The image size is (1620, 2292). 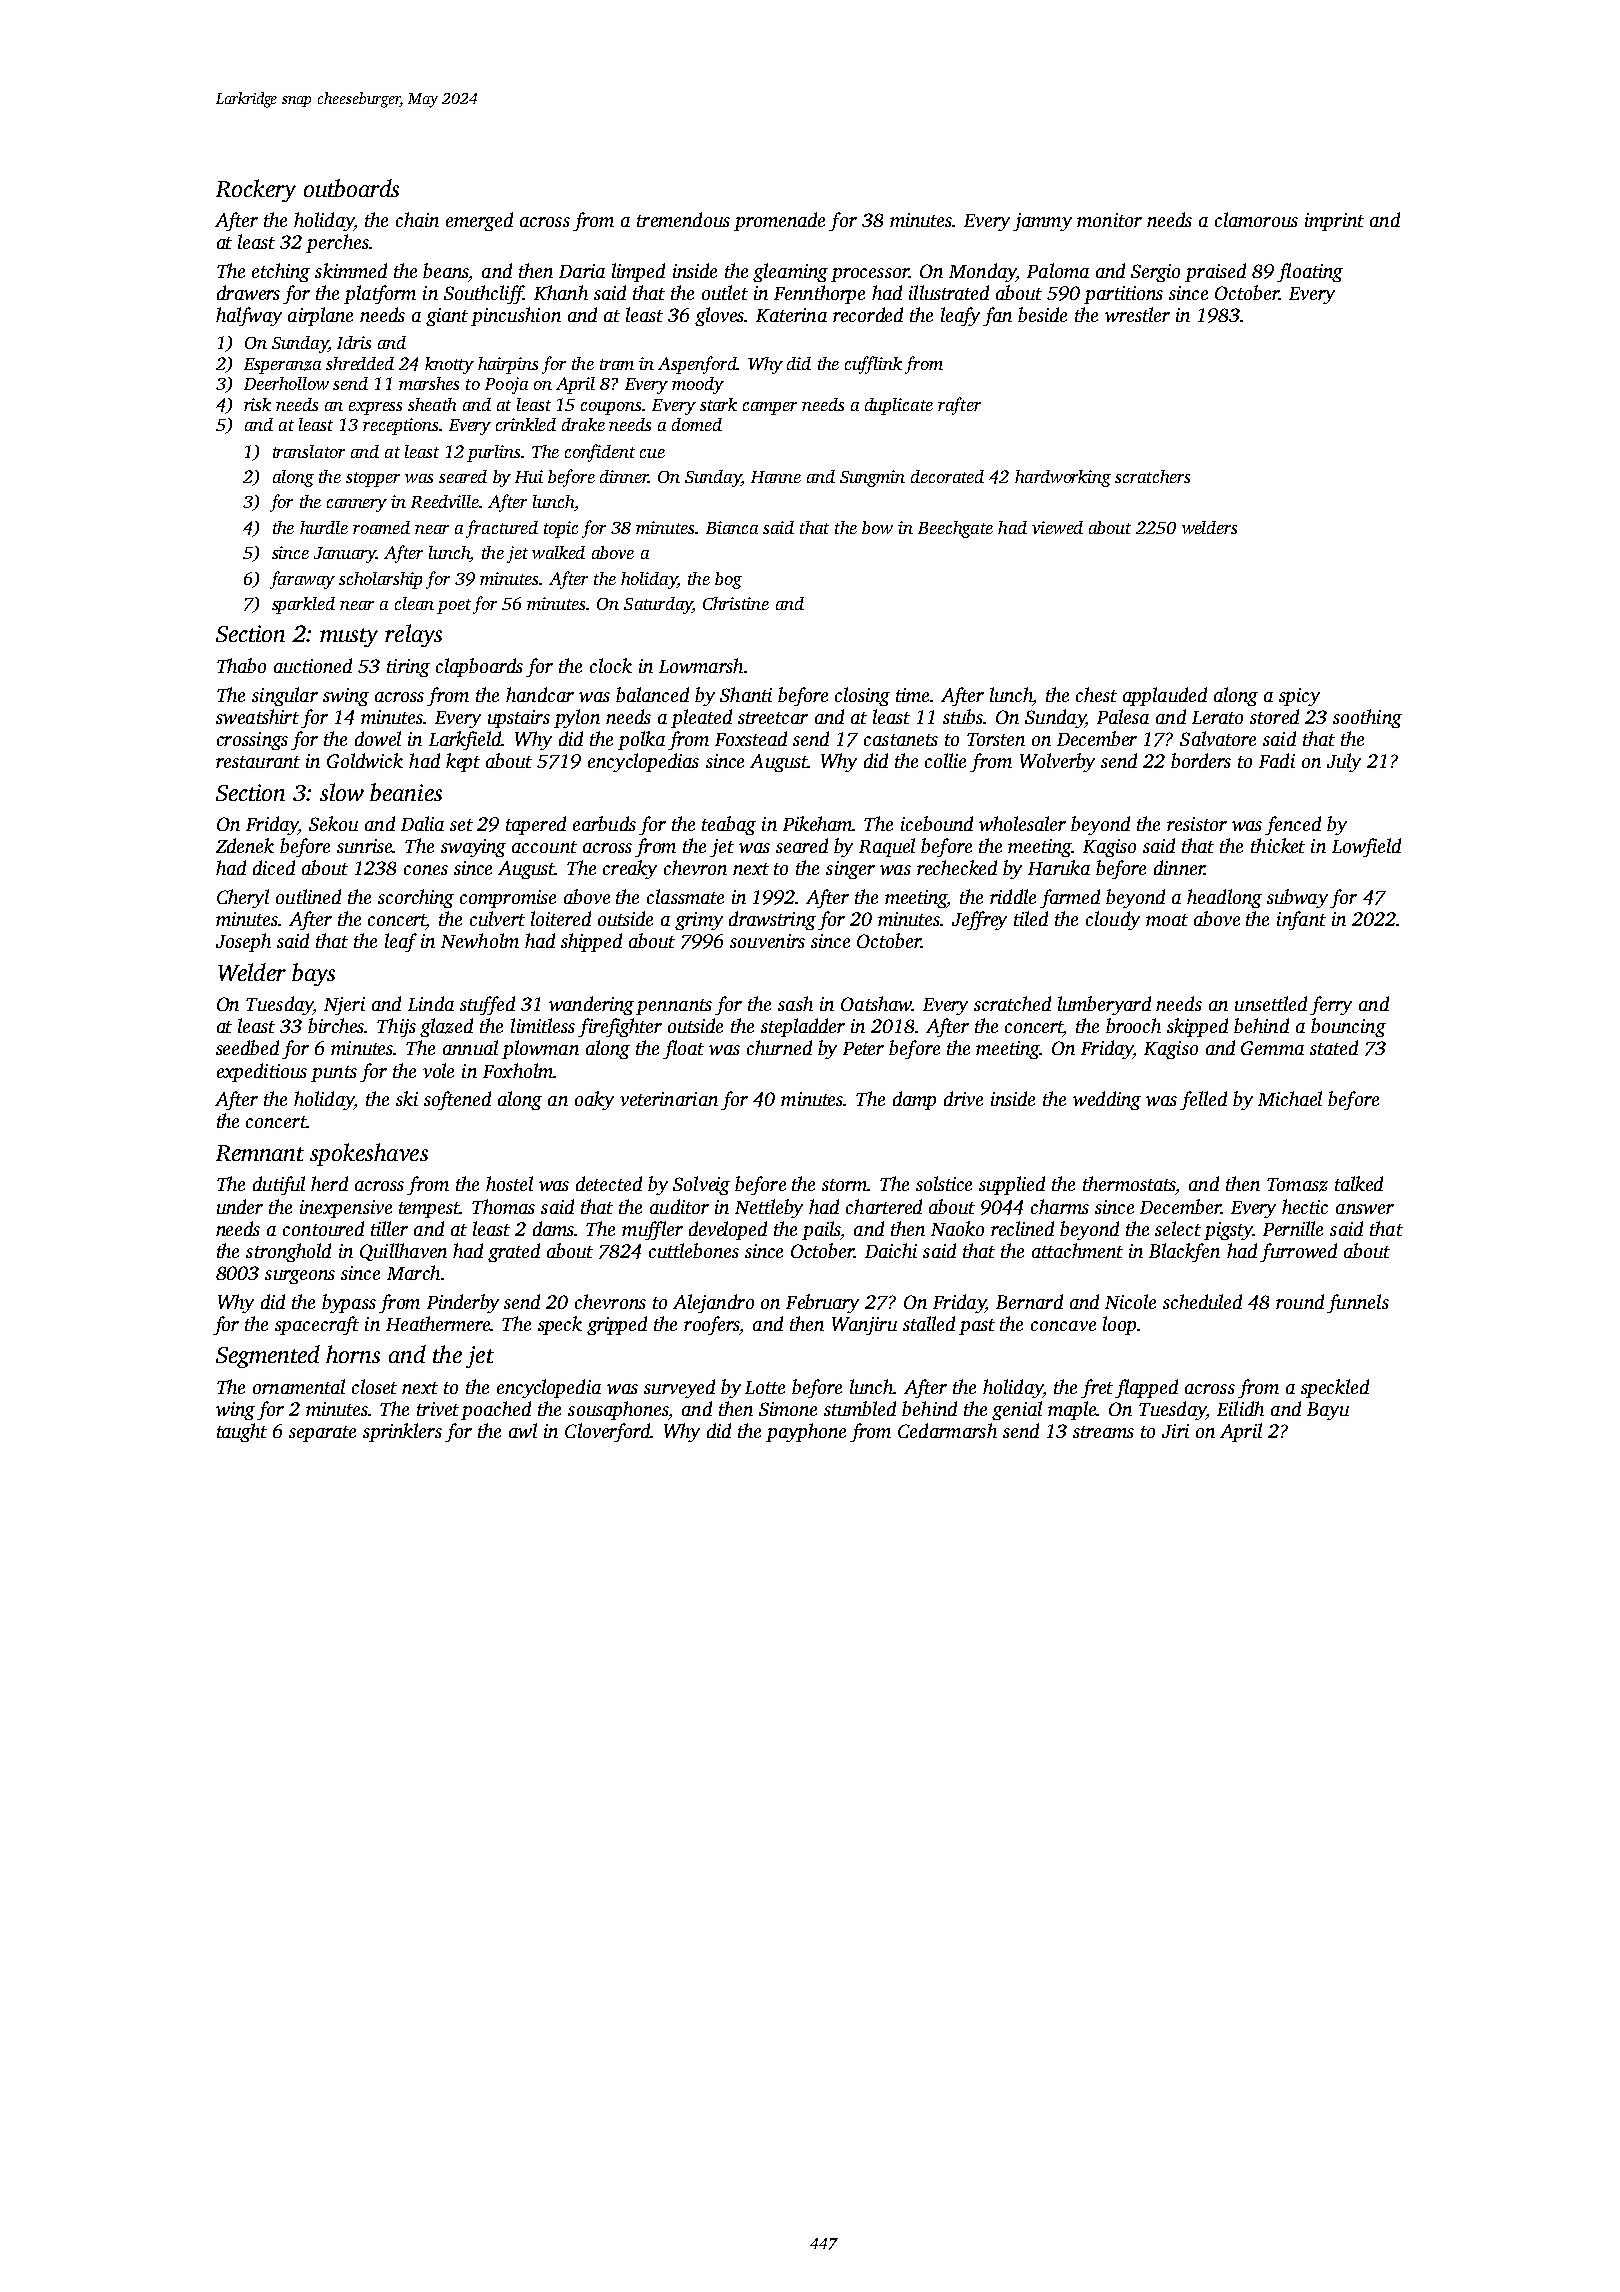 What do you see at coordinates (1057, 527) in the image?
I see `viewed` at bounding box center [1057, 527].
